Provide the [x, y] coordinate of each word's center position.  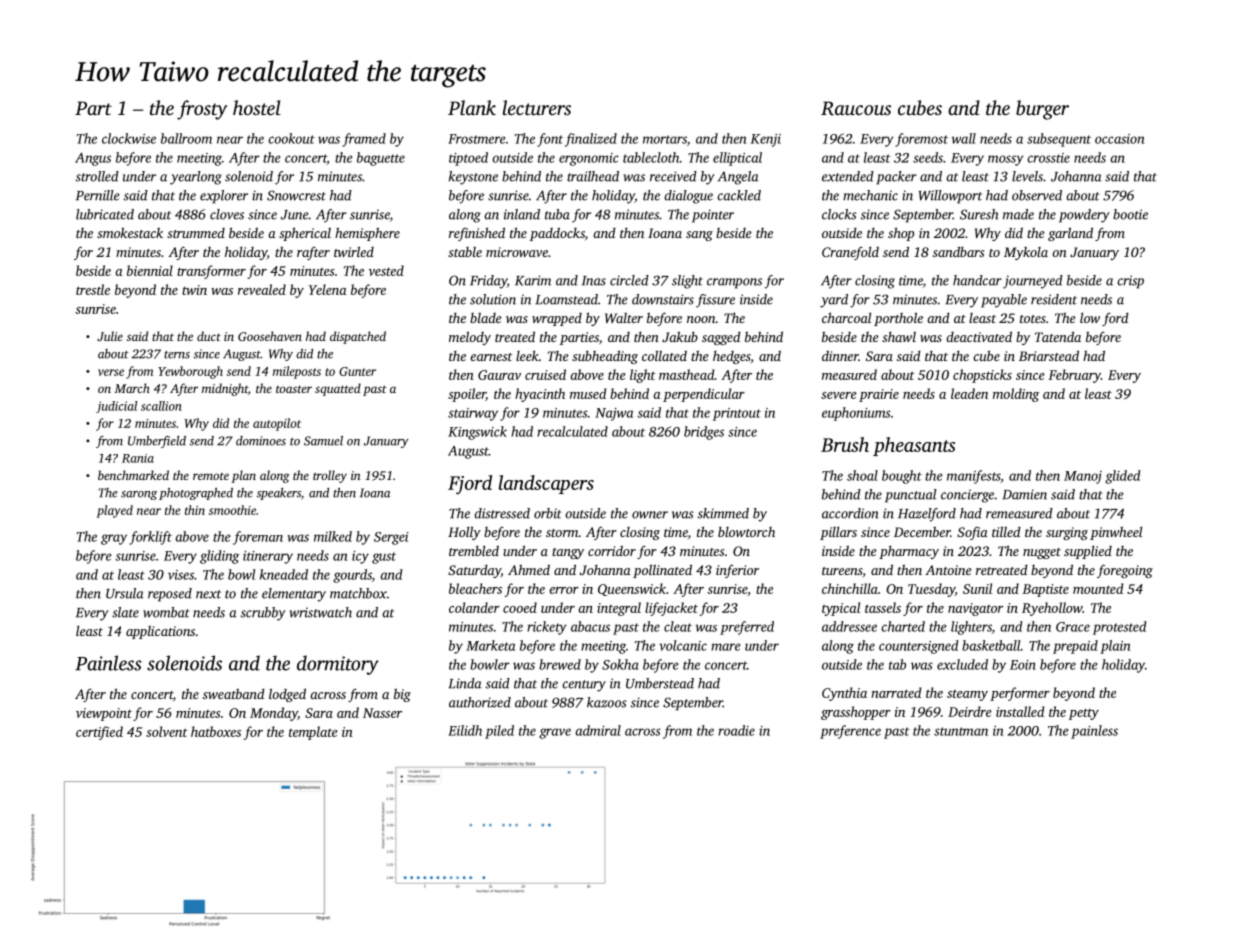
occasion [1119, 139]
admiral [598, 730]
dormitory [338, 665]
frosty [202, 110]
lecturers [537, 107]
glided [1123, 477]
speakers [279, 494]
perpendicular [704, 395]
